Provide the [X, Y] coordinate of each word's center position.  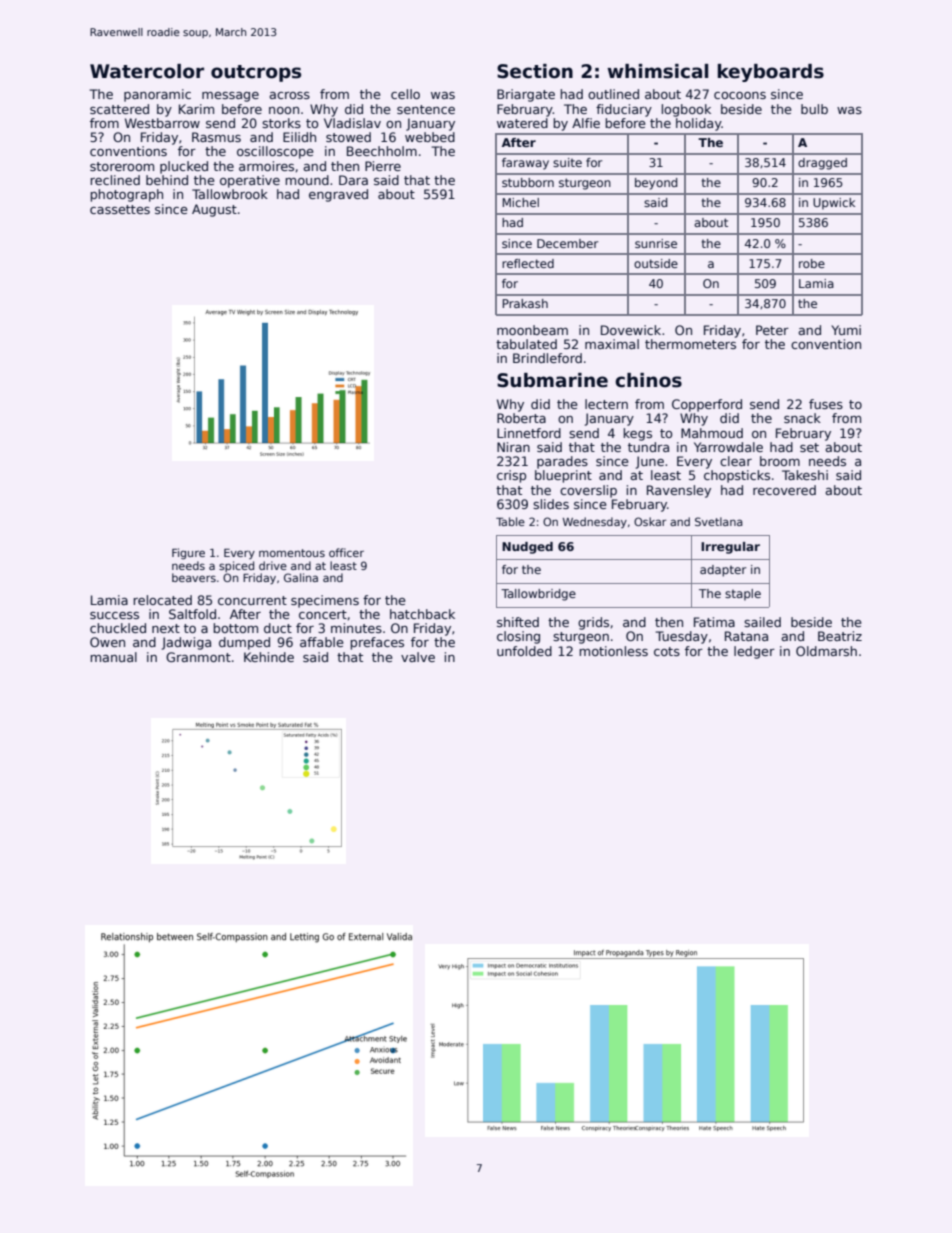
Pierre [383, 166]
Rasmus [216, 137]
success [114, 615]
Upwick [834, 204]
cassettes [120, 209]
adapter [723, 571]
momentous [292, 553]
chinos [648, 380]
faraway [525, 164]
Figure [188, 554]
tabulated [526, 344]
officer [346, 552]
